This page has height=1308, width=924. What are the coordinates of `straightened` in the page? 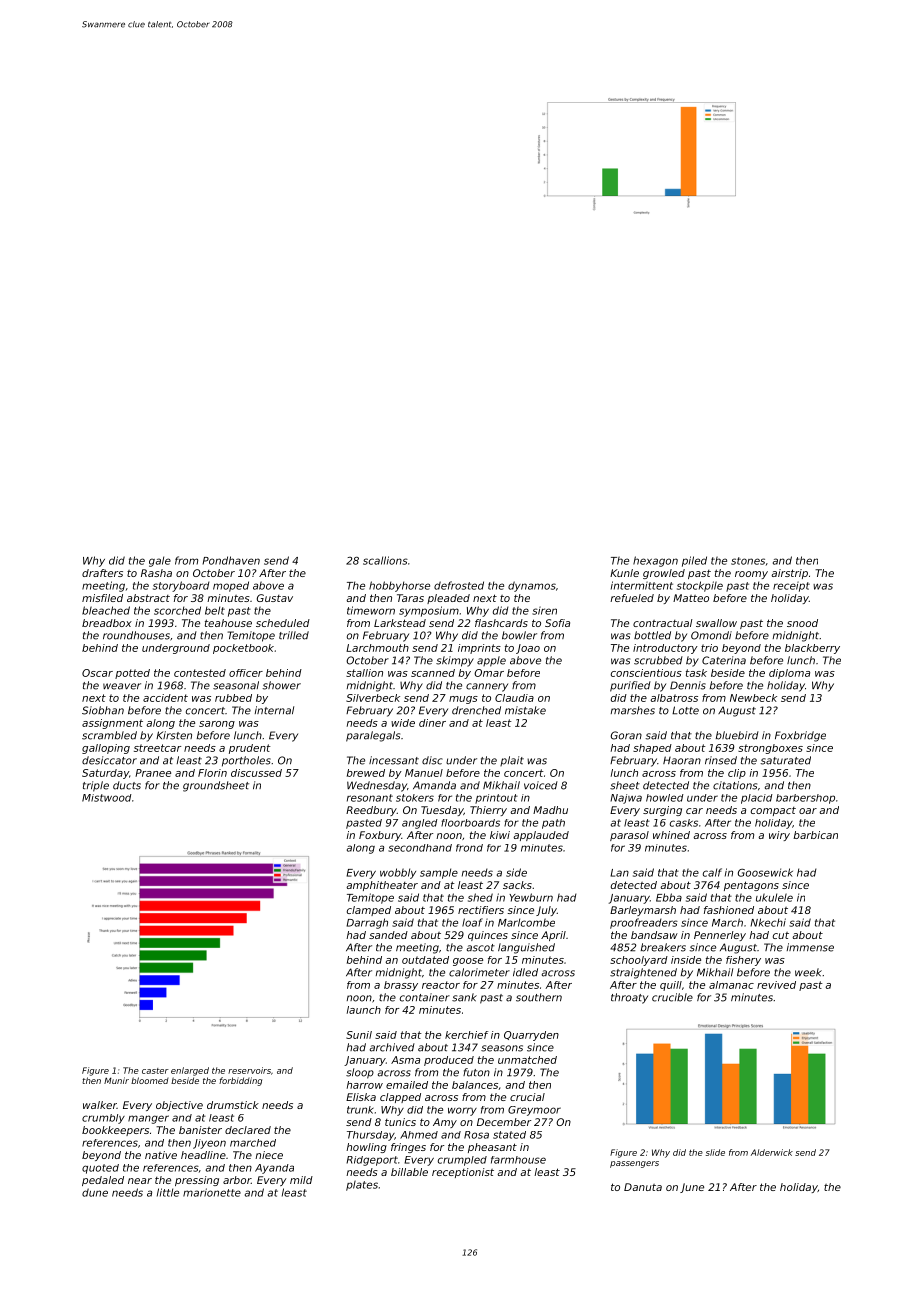 It's located at (643, 973).
